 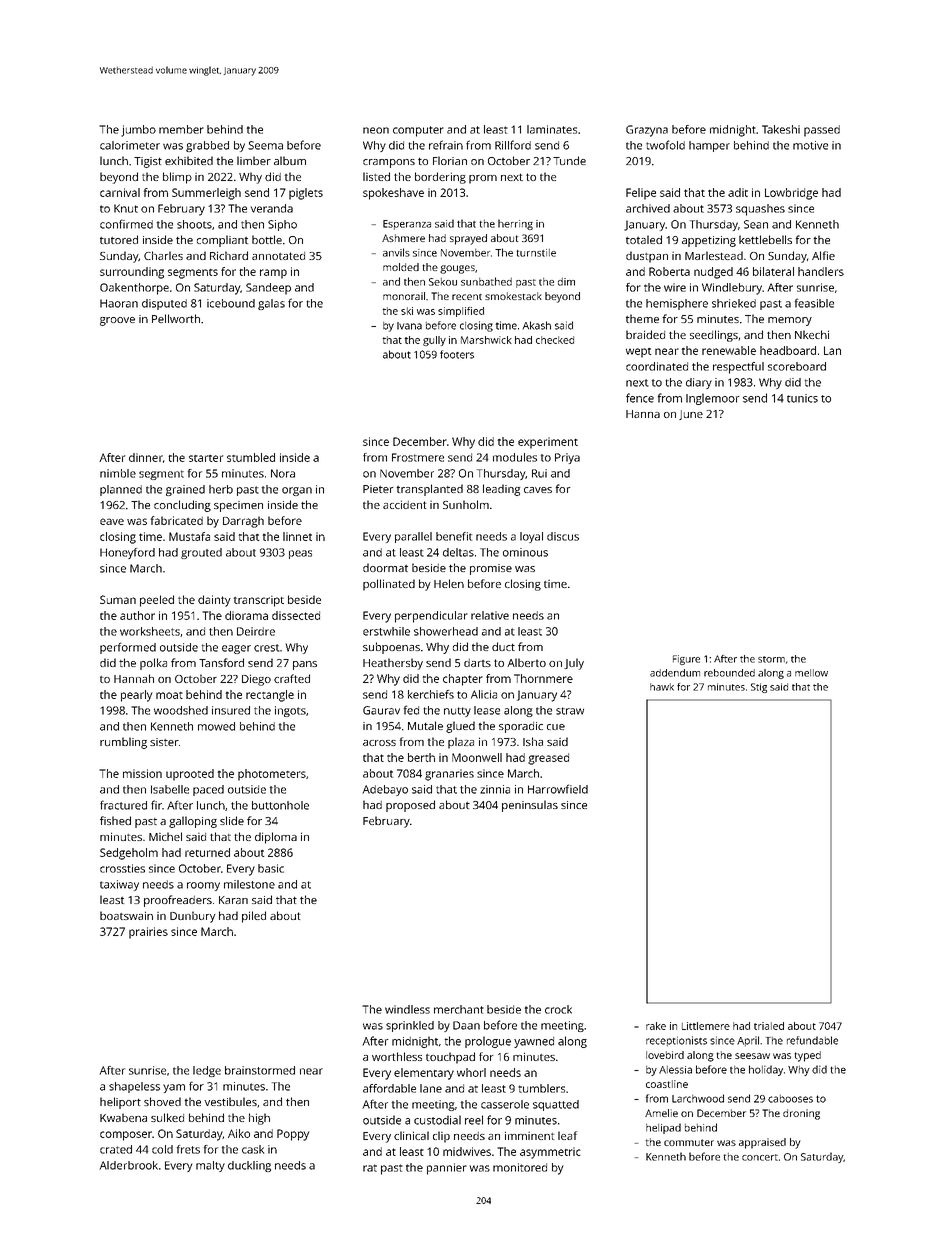 What do you see at coordinates (434, 341) in the screenshot?
I see `gully` at bounding box center [434, 341].
